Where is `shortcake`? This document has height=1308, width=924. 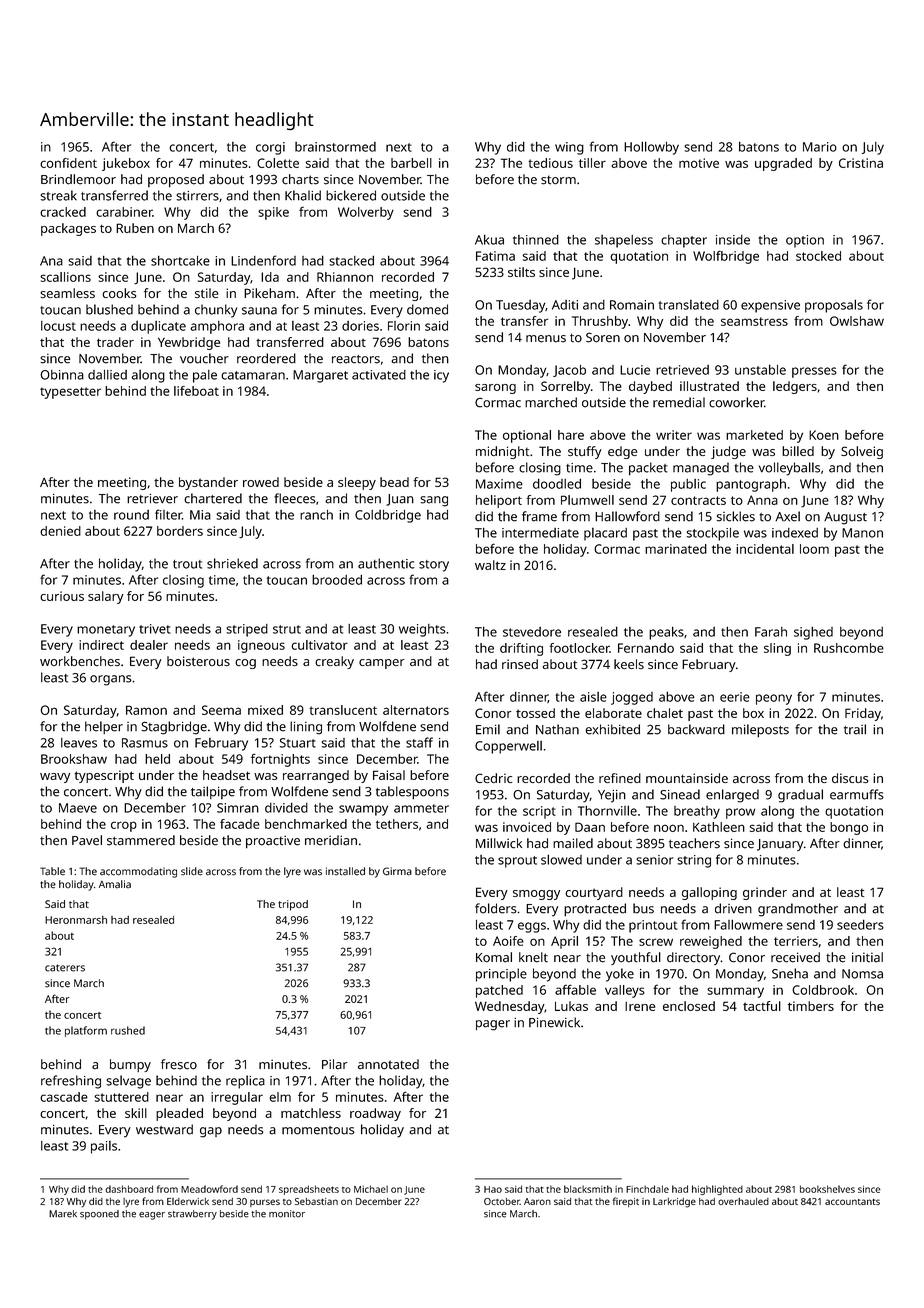
shortcake is located at coordinates (180, 260).
